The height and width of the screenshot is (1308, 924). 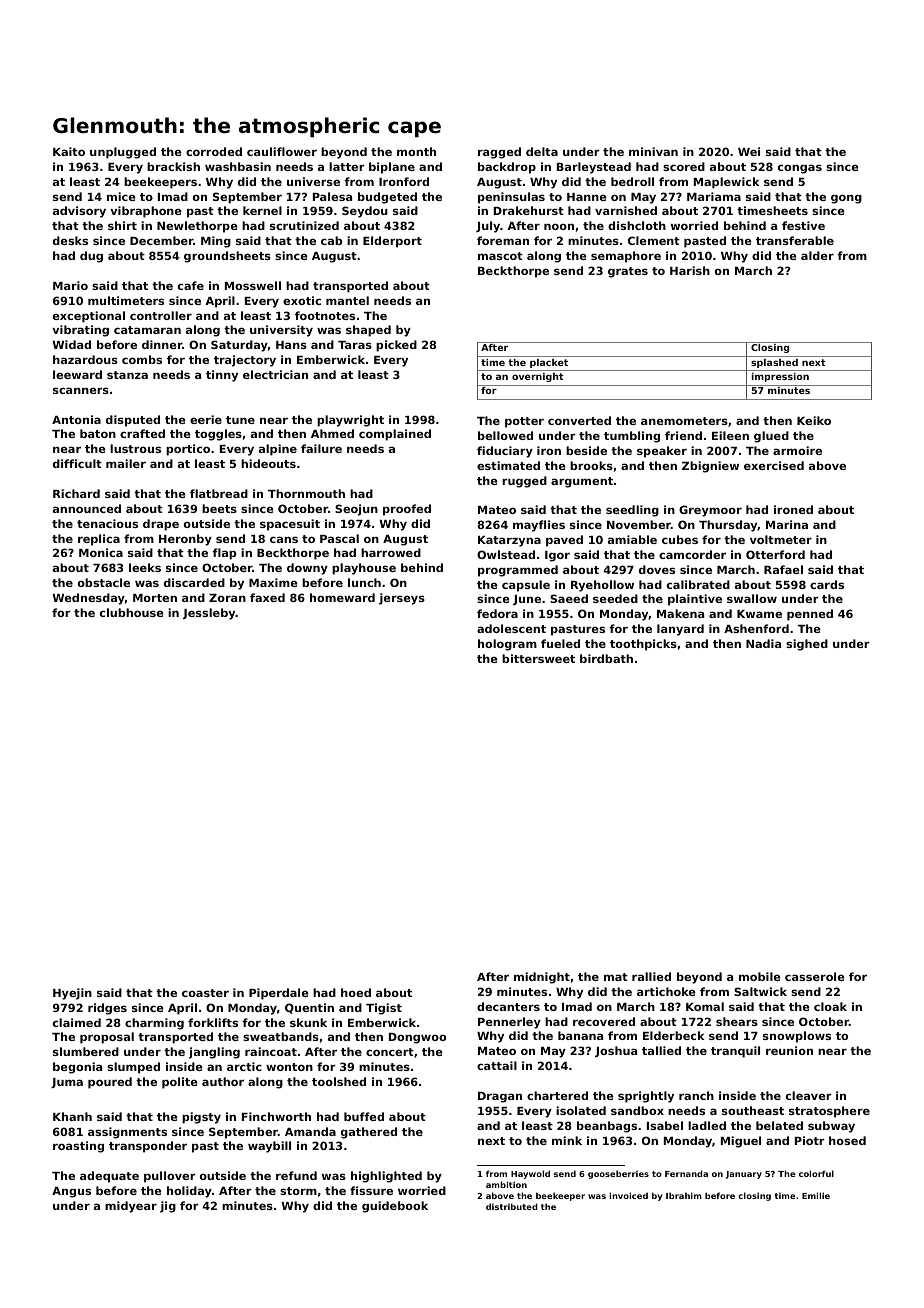 What do you see at coordinates (749, 151) in the screenshot?
I see `Wei` at bounding box center [749, 151].
